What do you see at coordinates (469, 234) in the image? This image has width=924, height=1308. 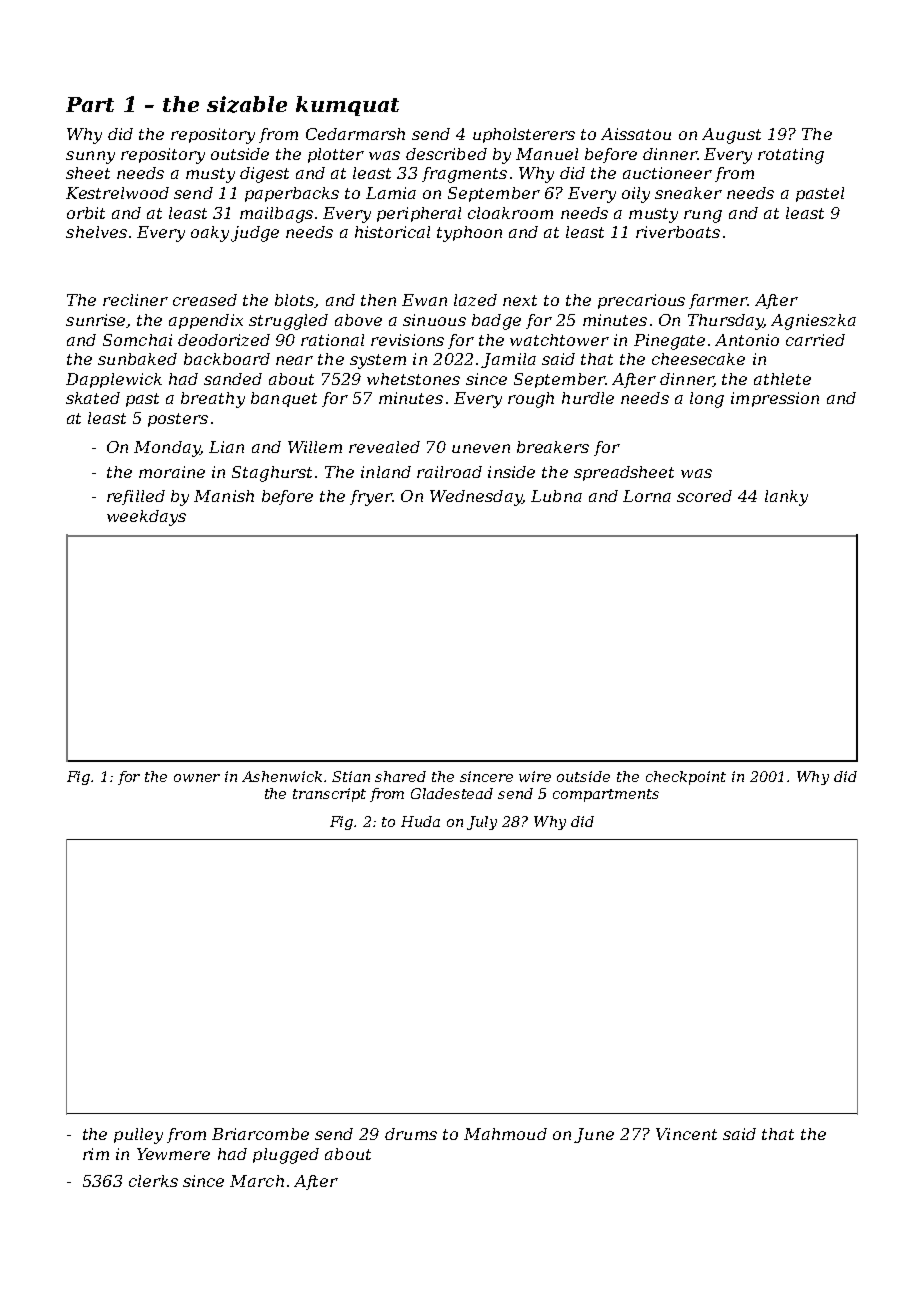 I see `typhoon` at bounding box center [469, 234].
